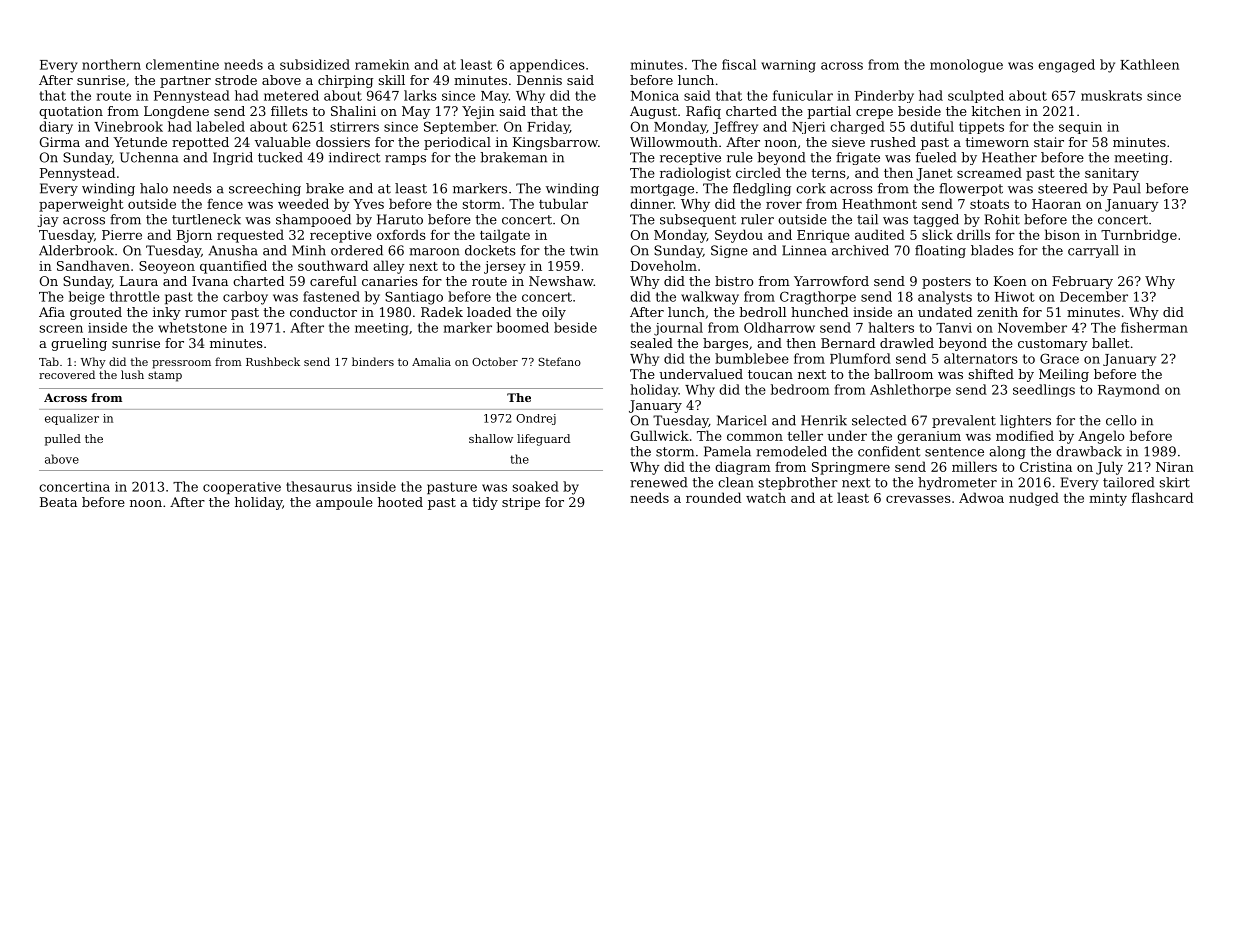 The height and width of the screenshot is (952, 1233). I want to click on grueling, so click(79, 344).
